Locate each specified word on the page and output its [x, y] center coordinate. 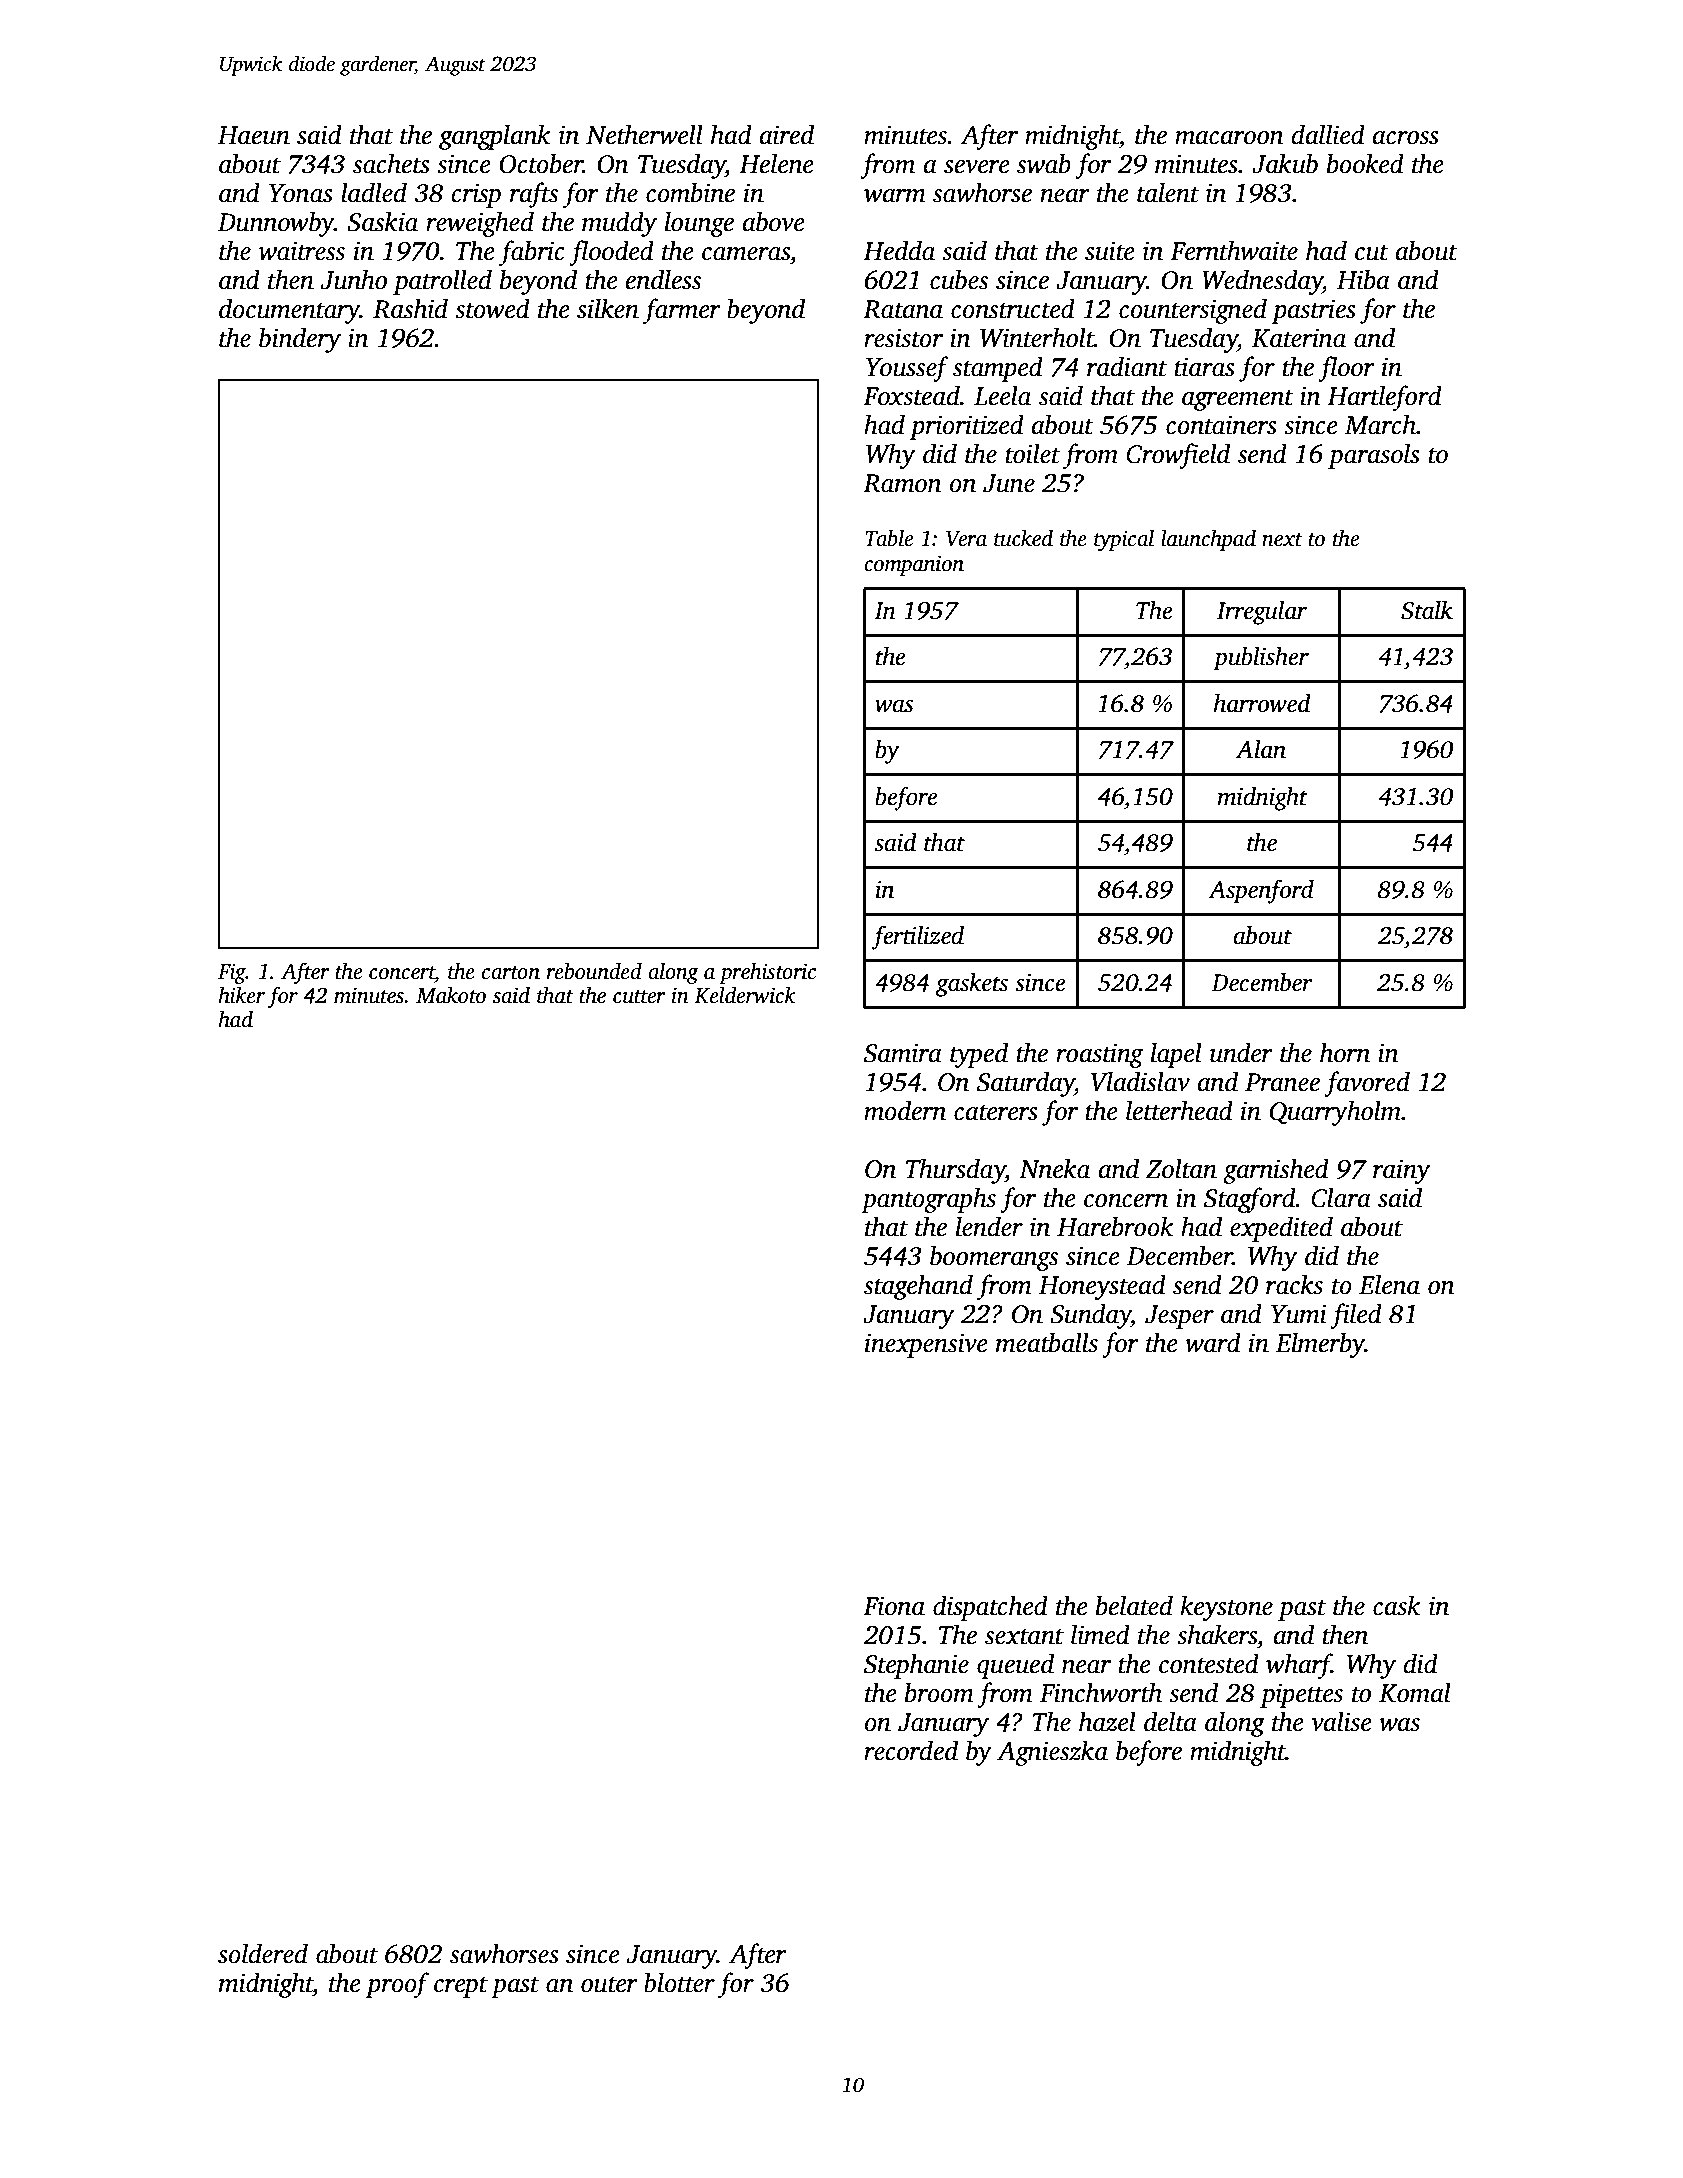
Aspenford [1261, 891]
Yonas [301, 193]
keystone [1226, 1608]
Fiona [894, 1606]
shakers [1217, 1634]
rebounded [594, 971]
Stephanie [916, 1666]
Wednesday [1262, 282]
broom [939, 1692]
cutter [639, 997]
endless [663, 279]
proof [397, 1985]
